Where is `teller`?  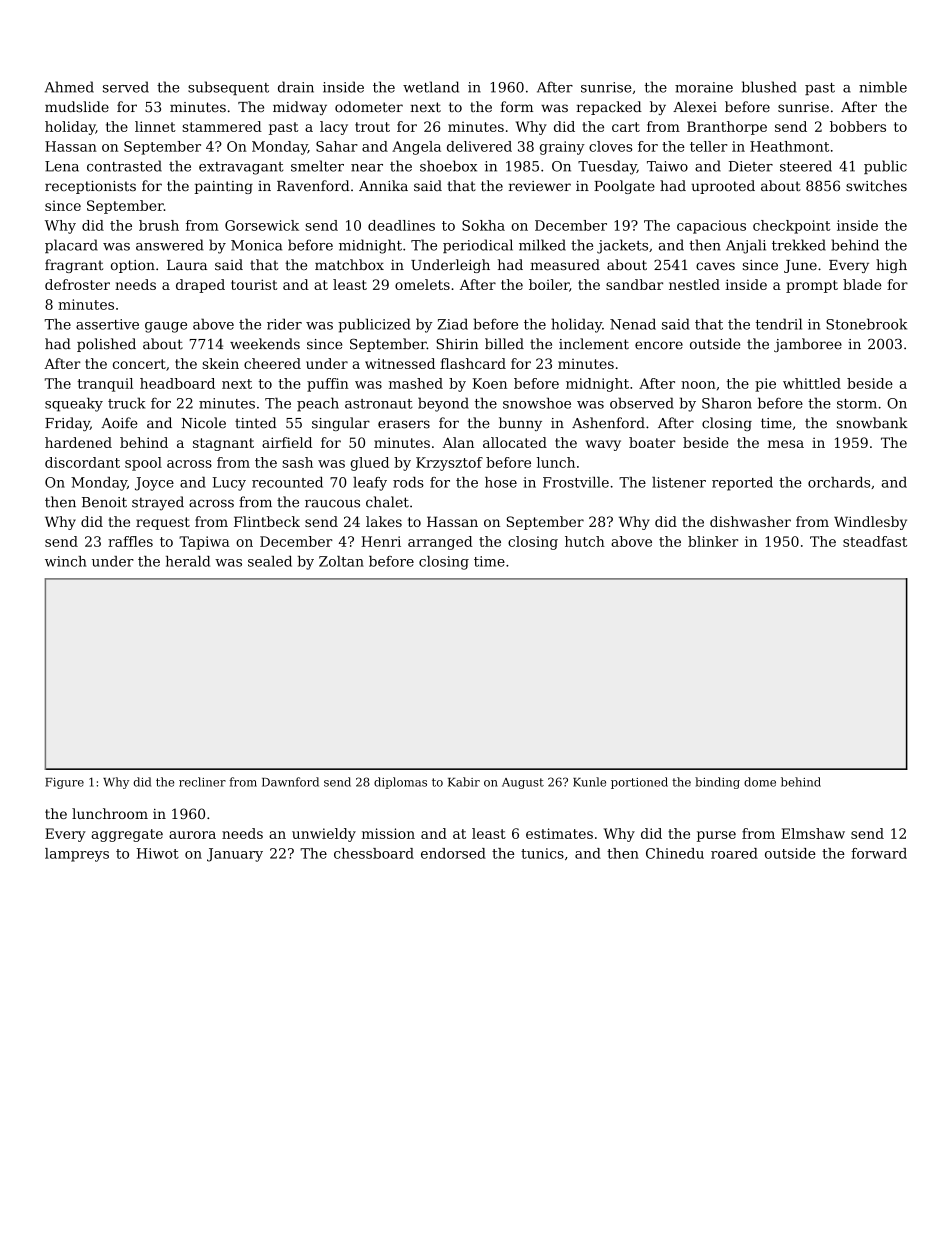 teller is located at coordinates (709, 146).
